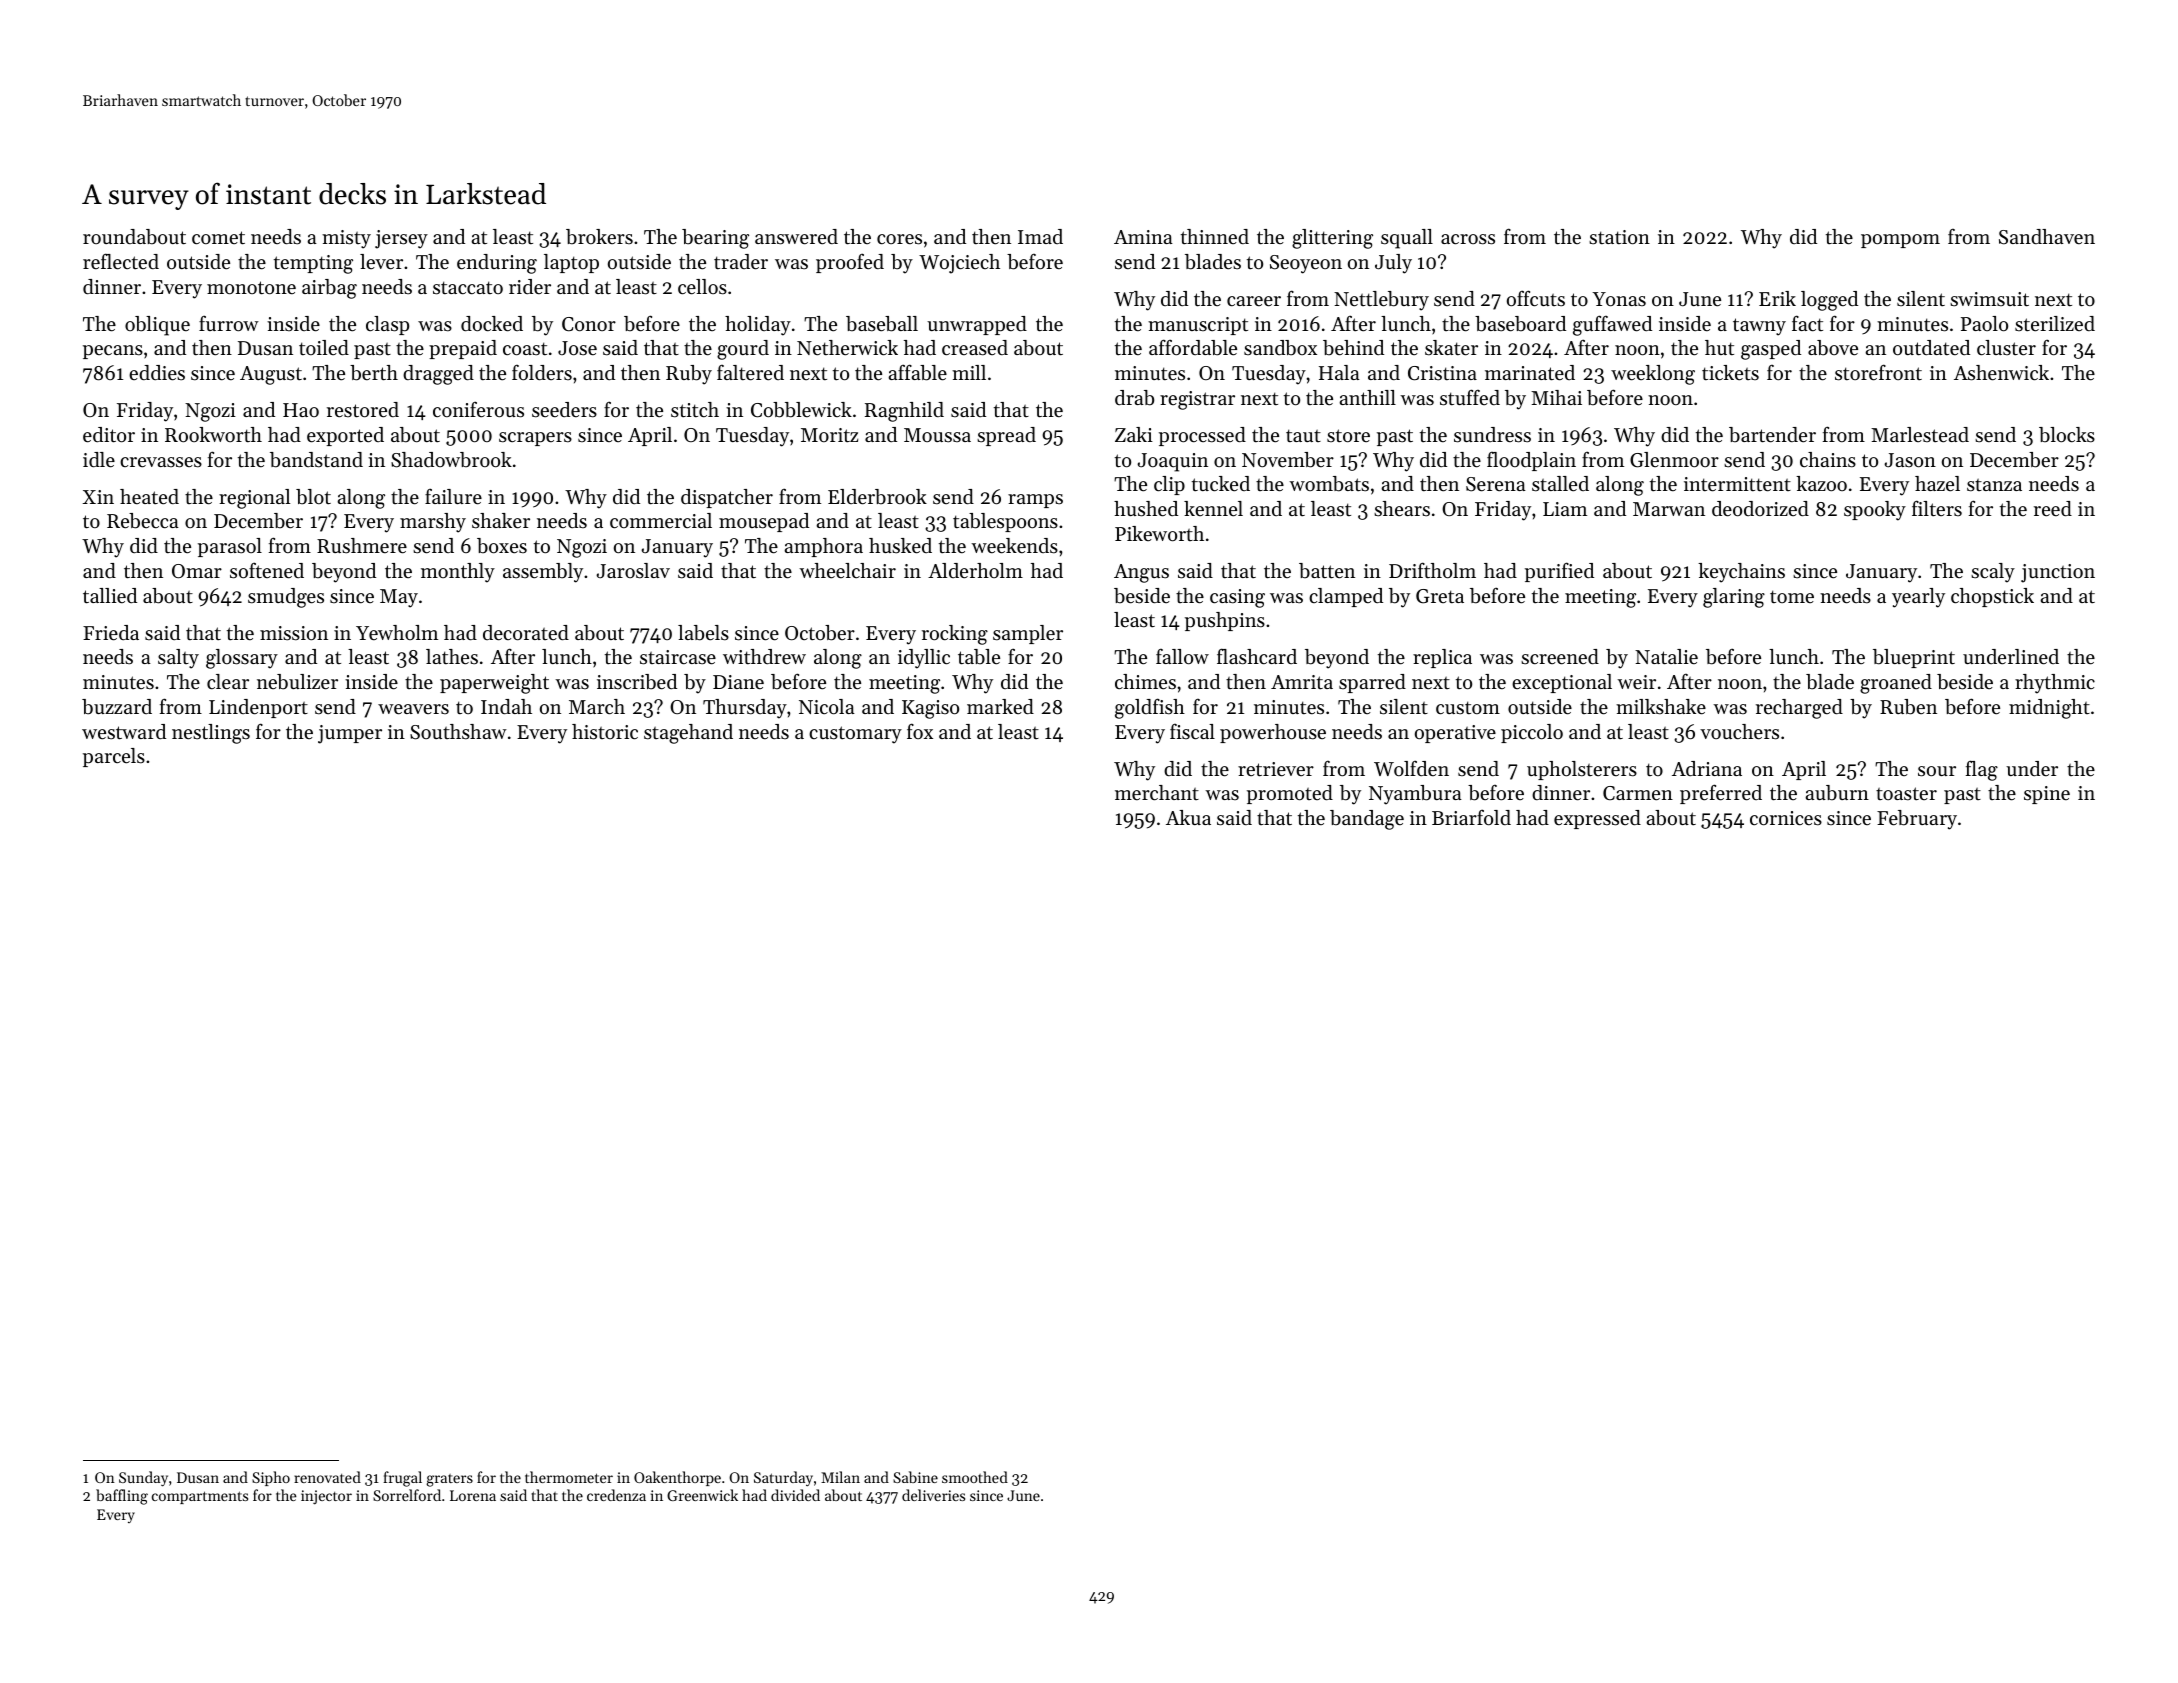 Image resolution: width=2178 pixels, height=1683 pixels. Describe the element at coordinates (114, 757) in the screenshot. I see `parcels` at that location.
